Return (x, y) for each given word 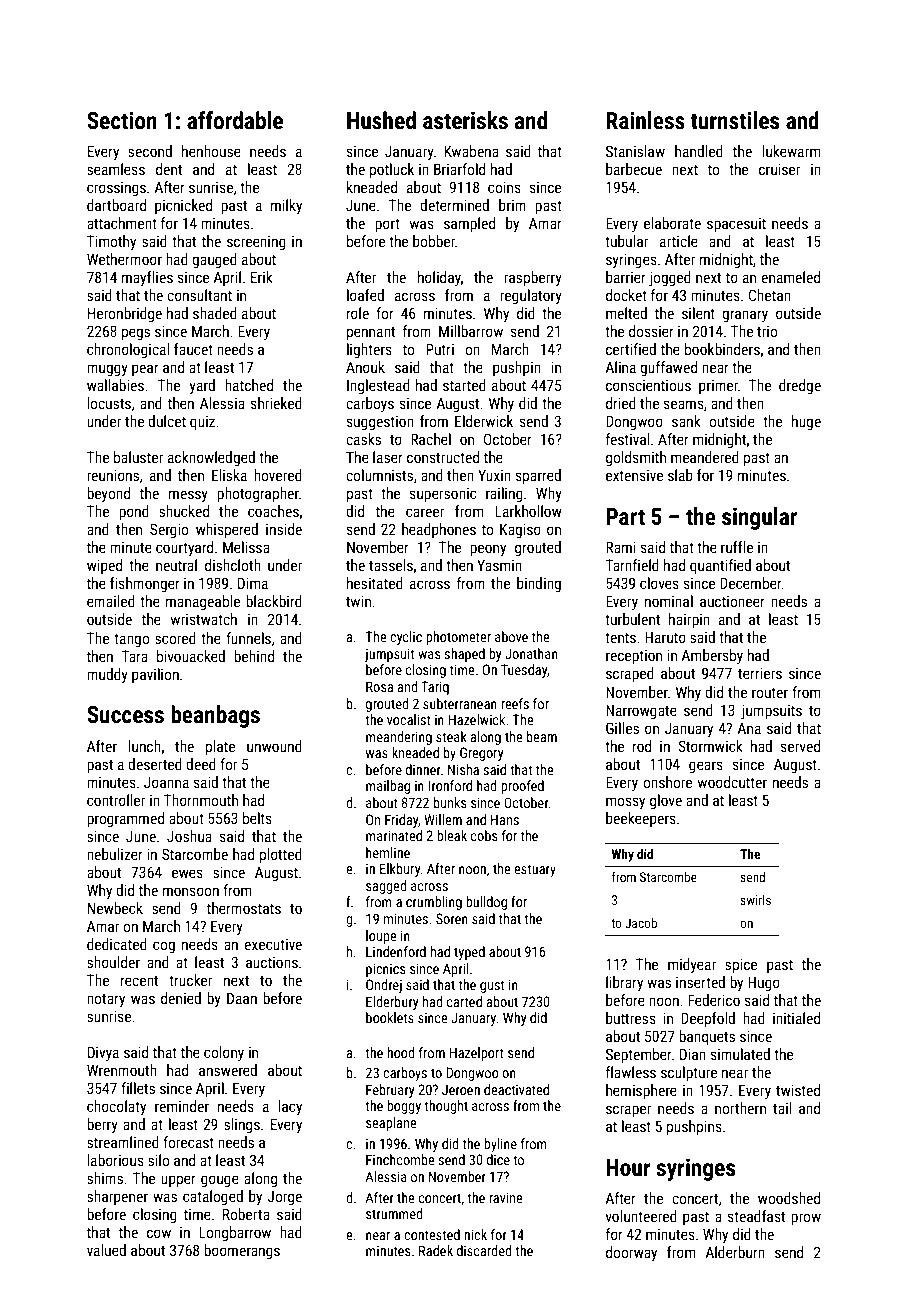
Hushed (381, 120)
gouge (220, 1181)
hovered (278, 475)
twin (358, 601)
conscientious (648, 385)
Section (122, 120)
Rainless (645, 120)
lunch (144, 746)
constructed (443, 457)
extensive (634, 475)
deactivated (516, 1089)
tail (782, 1108)
